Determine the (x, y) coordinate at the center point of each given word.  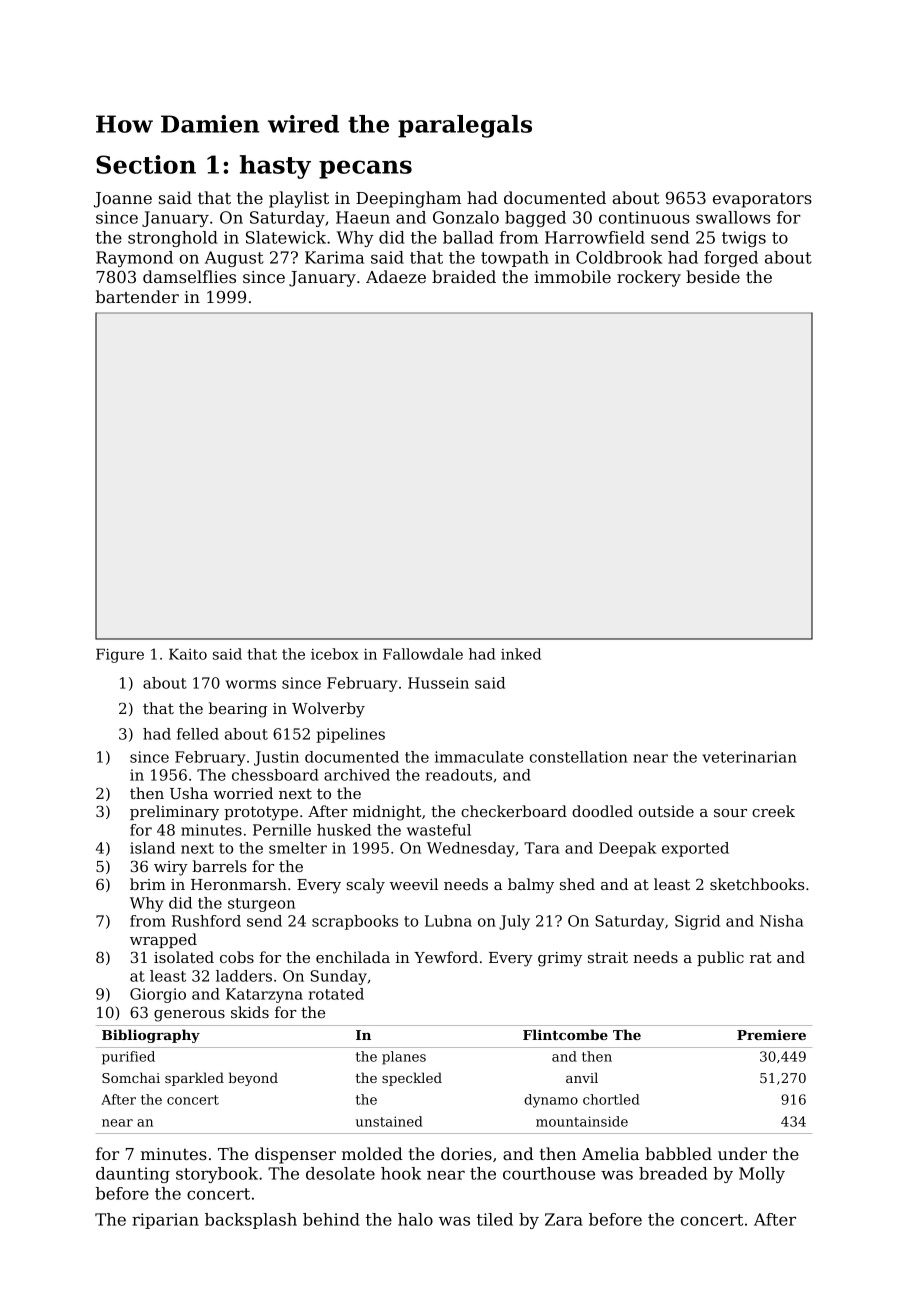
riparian (165, 1221)
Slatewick (286, 237)
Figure (120, 655)
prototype (261, 813)
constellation (578, 757)
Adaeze (396, 276)
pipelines (350, 735)
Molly (762, 1175)
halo (415, 1219)
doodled (602, 811)
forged (731, 259)
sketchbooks (757, 884)
